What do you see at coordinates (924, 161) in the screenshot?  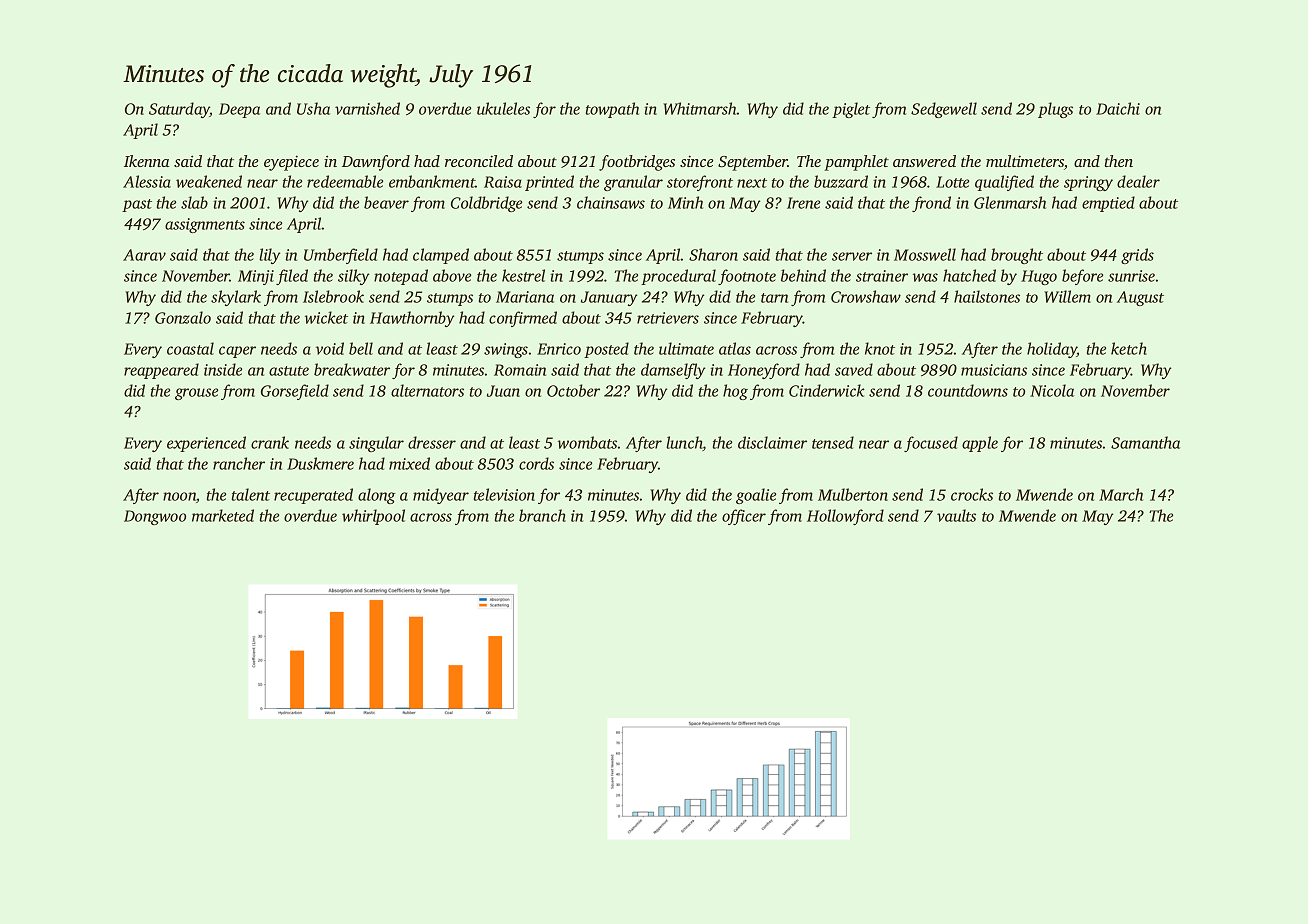 I see `answered` at bounding box center [924, 161].
